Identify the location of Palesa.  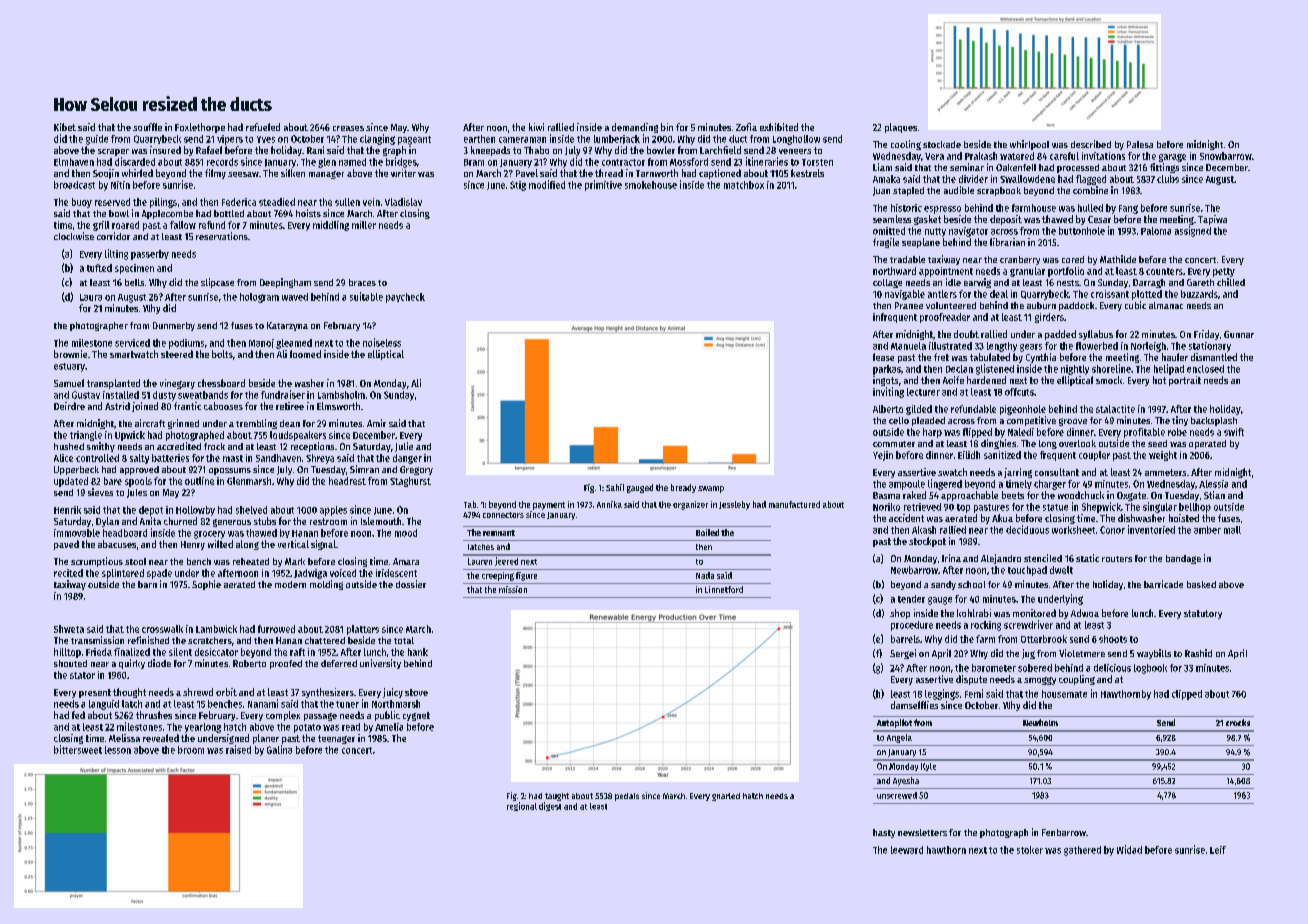
(1140, 144).
